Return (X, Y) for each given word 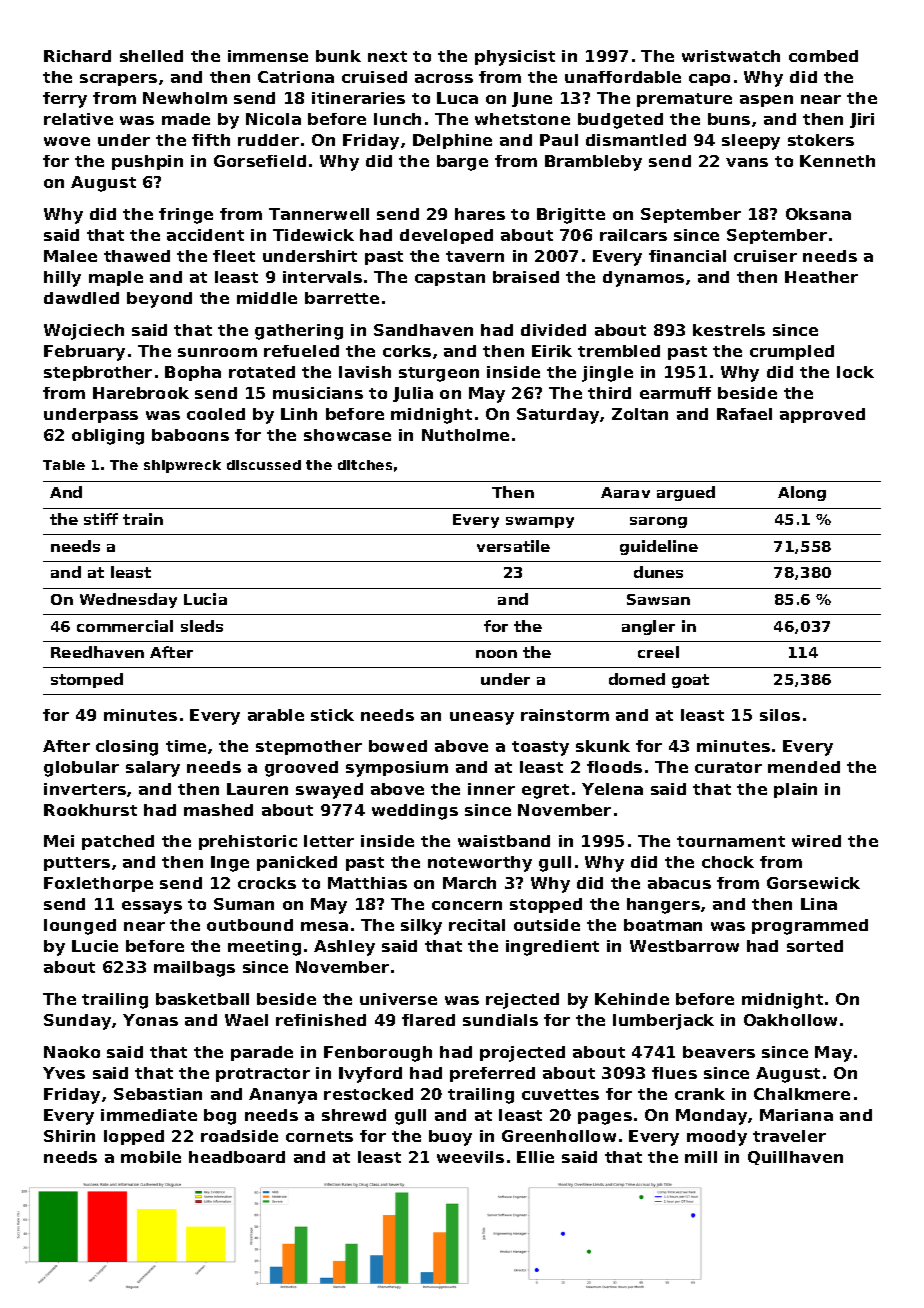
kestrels (729, 330)
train (143, 519)
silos (780, 715)
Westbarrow (684, 946)
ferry (65, 100)
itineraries (358, 98)
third (609, 393)
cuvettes (560, 1094)
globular (81, 769)
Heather (821, 277)
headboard (237, 1157)
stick (332, 715)
